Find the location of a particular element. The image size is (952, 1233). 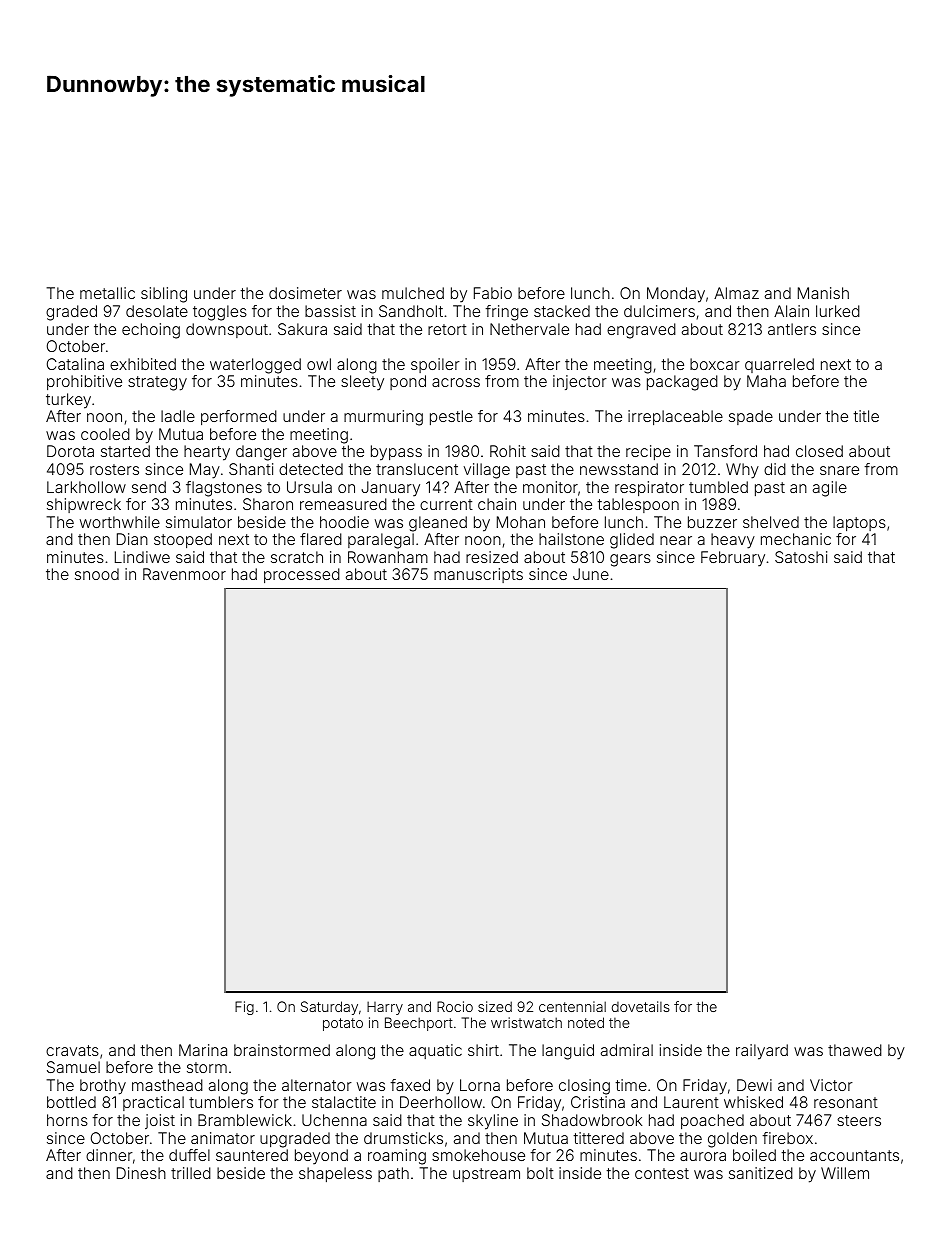

Nethervale is located at coordinates (529, 329).
